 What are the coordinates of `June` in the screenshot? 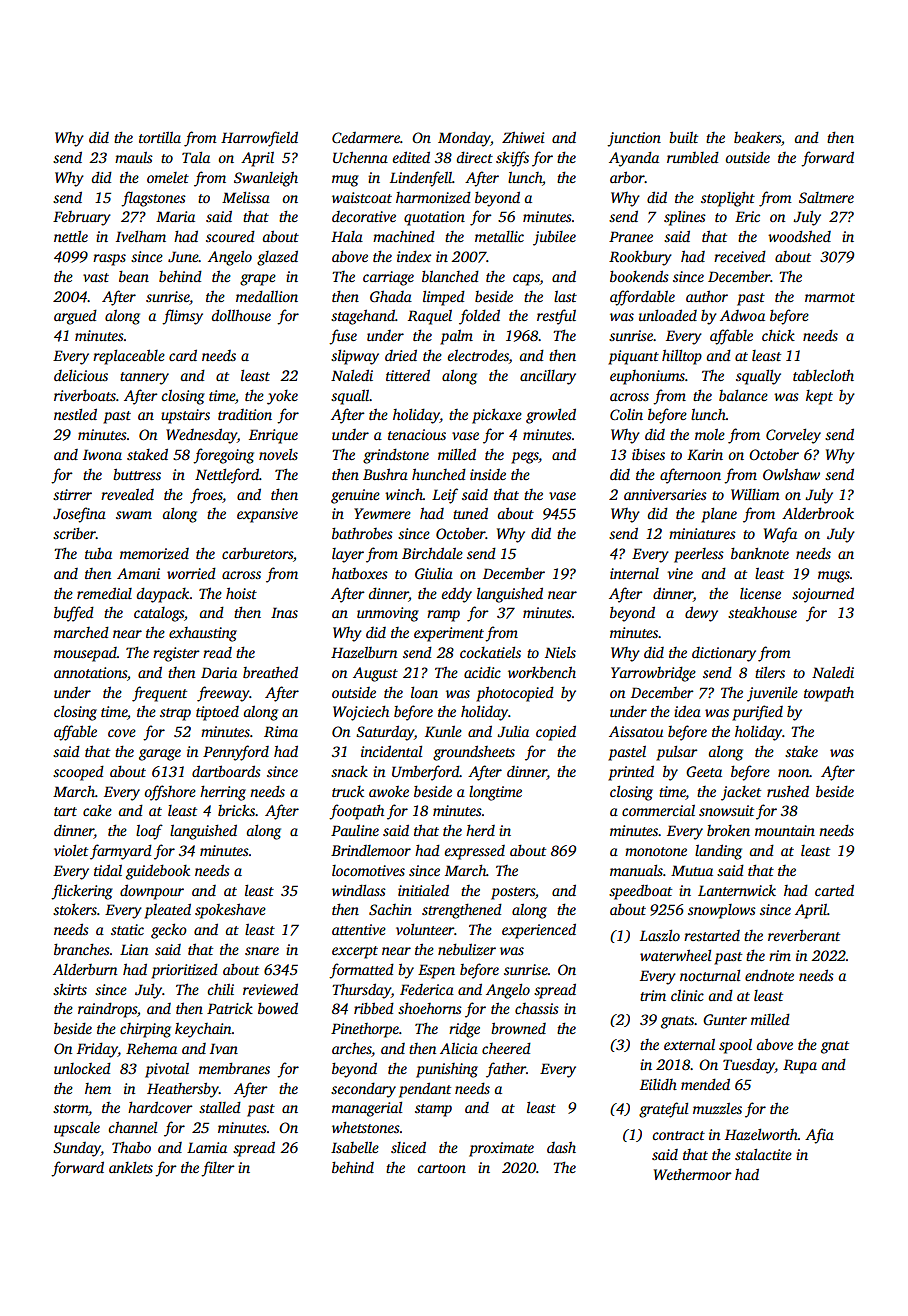 It's located at (183, 256).
